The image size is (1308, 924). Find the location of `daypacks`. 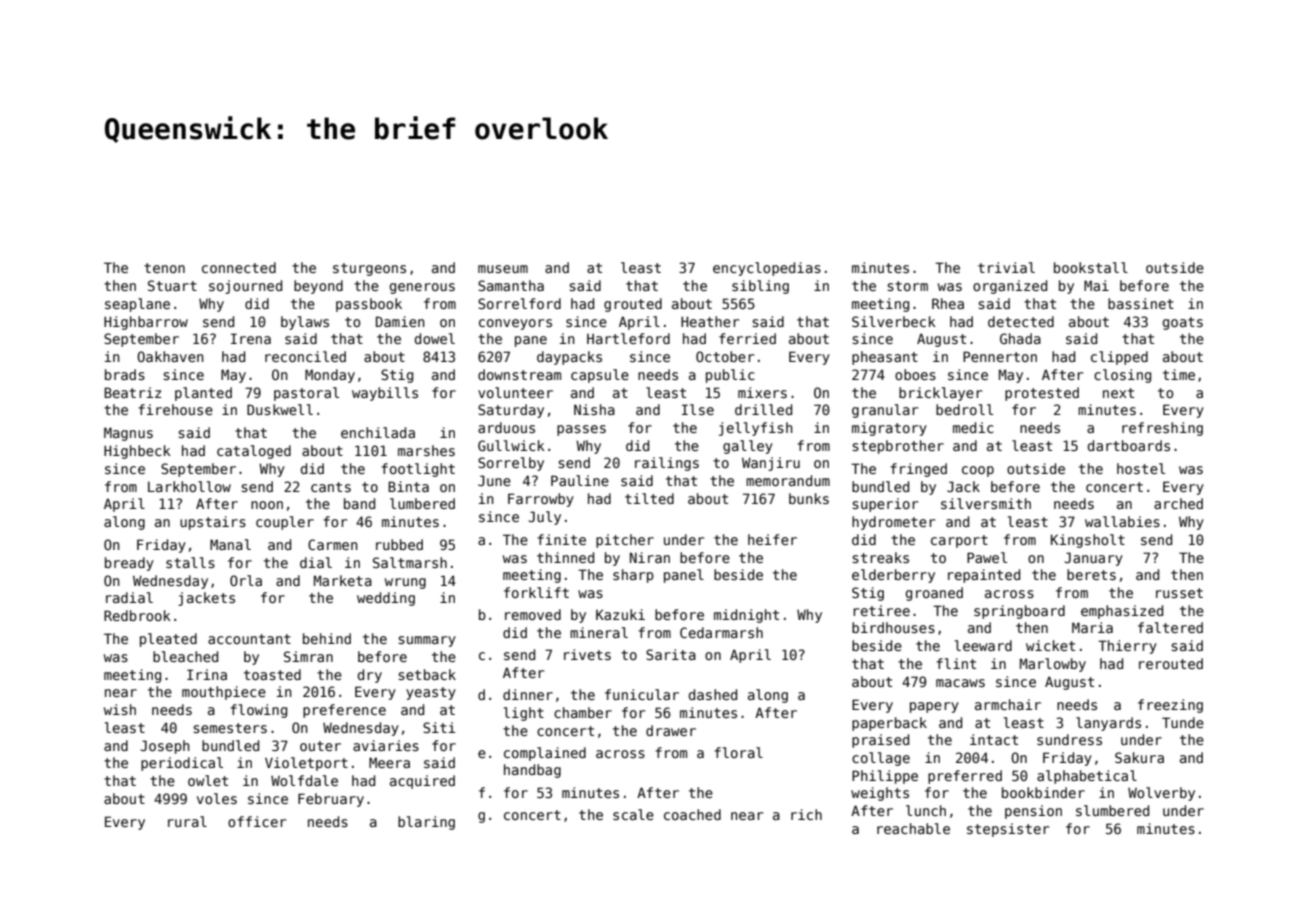

daypacks is located at coordinates (569, 358).
